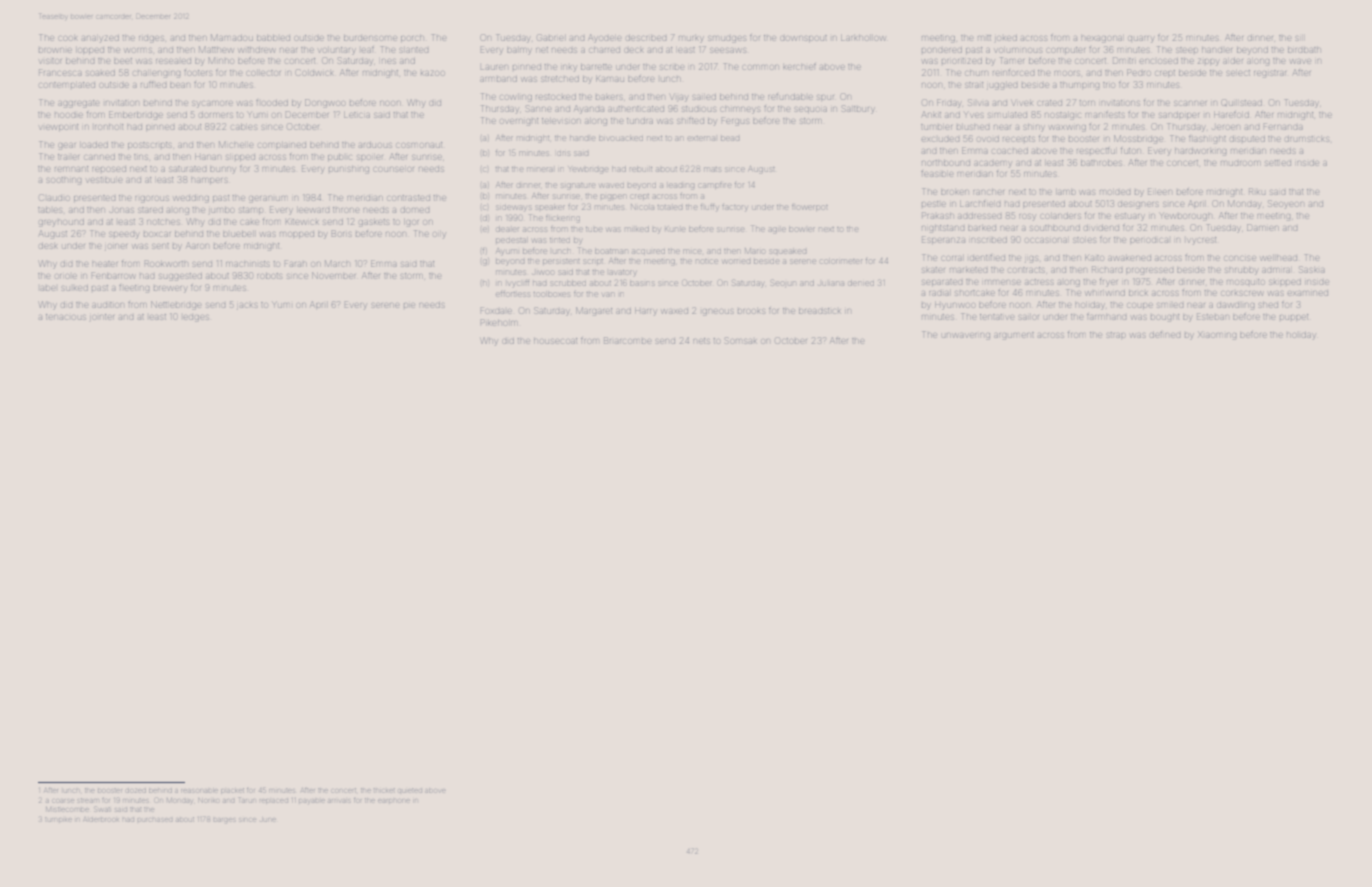  Describe the element at coordinates (60, 72) in the document. I see `Francesca` at that location.
